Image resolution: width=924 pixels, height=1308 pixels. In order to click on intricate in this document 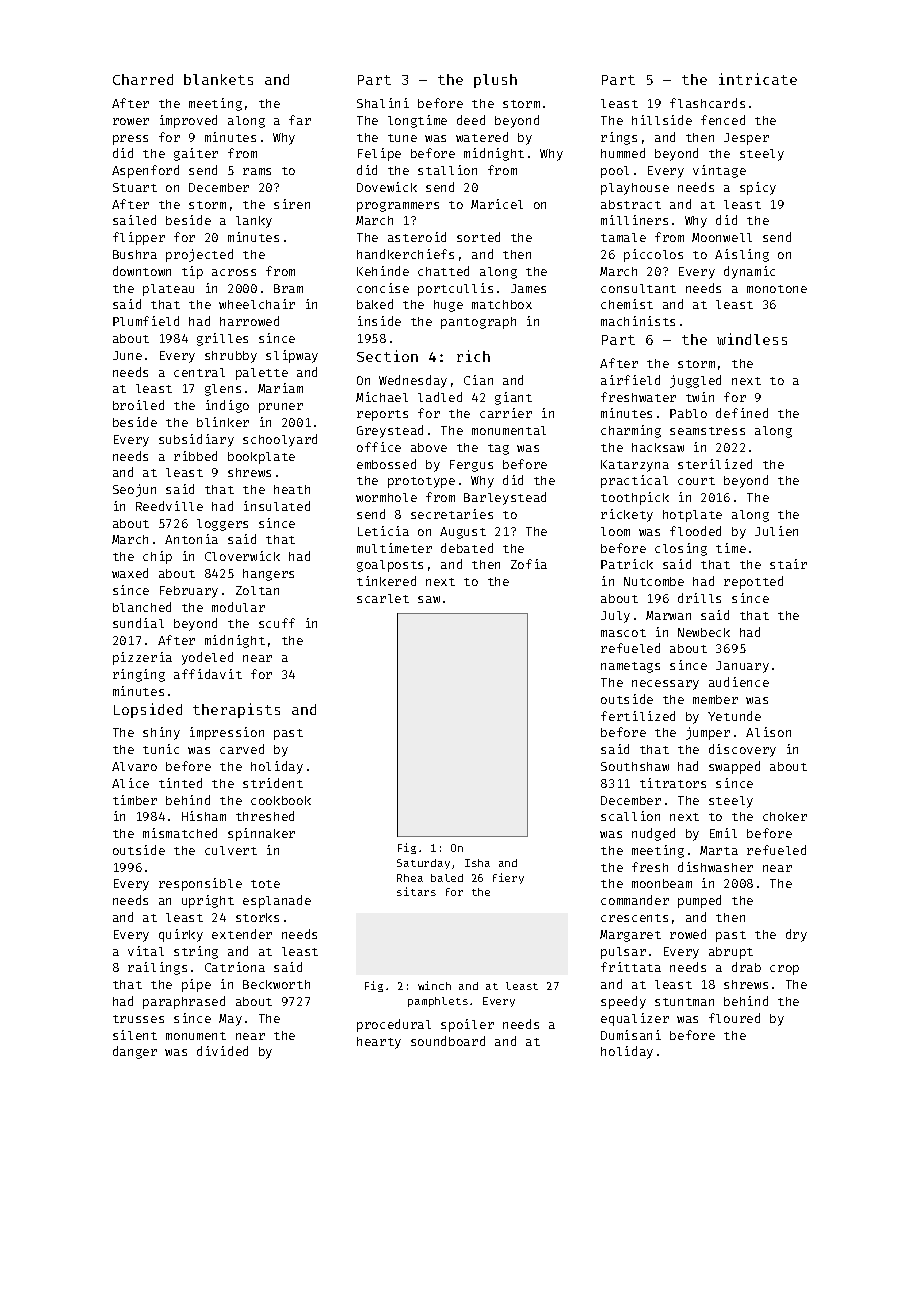, I will do `click(758, 79)`.
